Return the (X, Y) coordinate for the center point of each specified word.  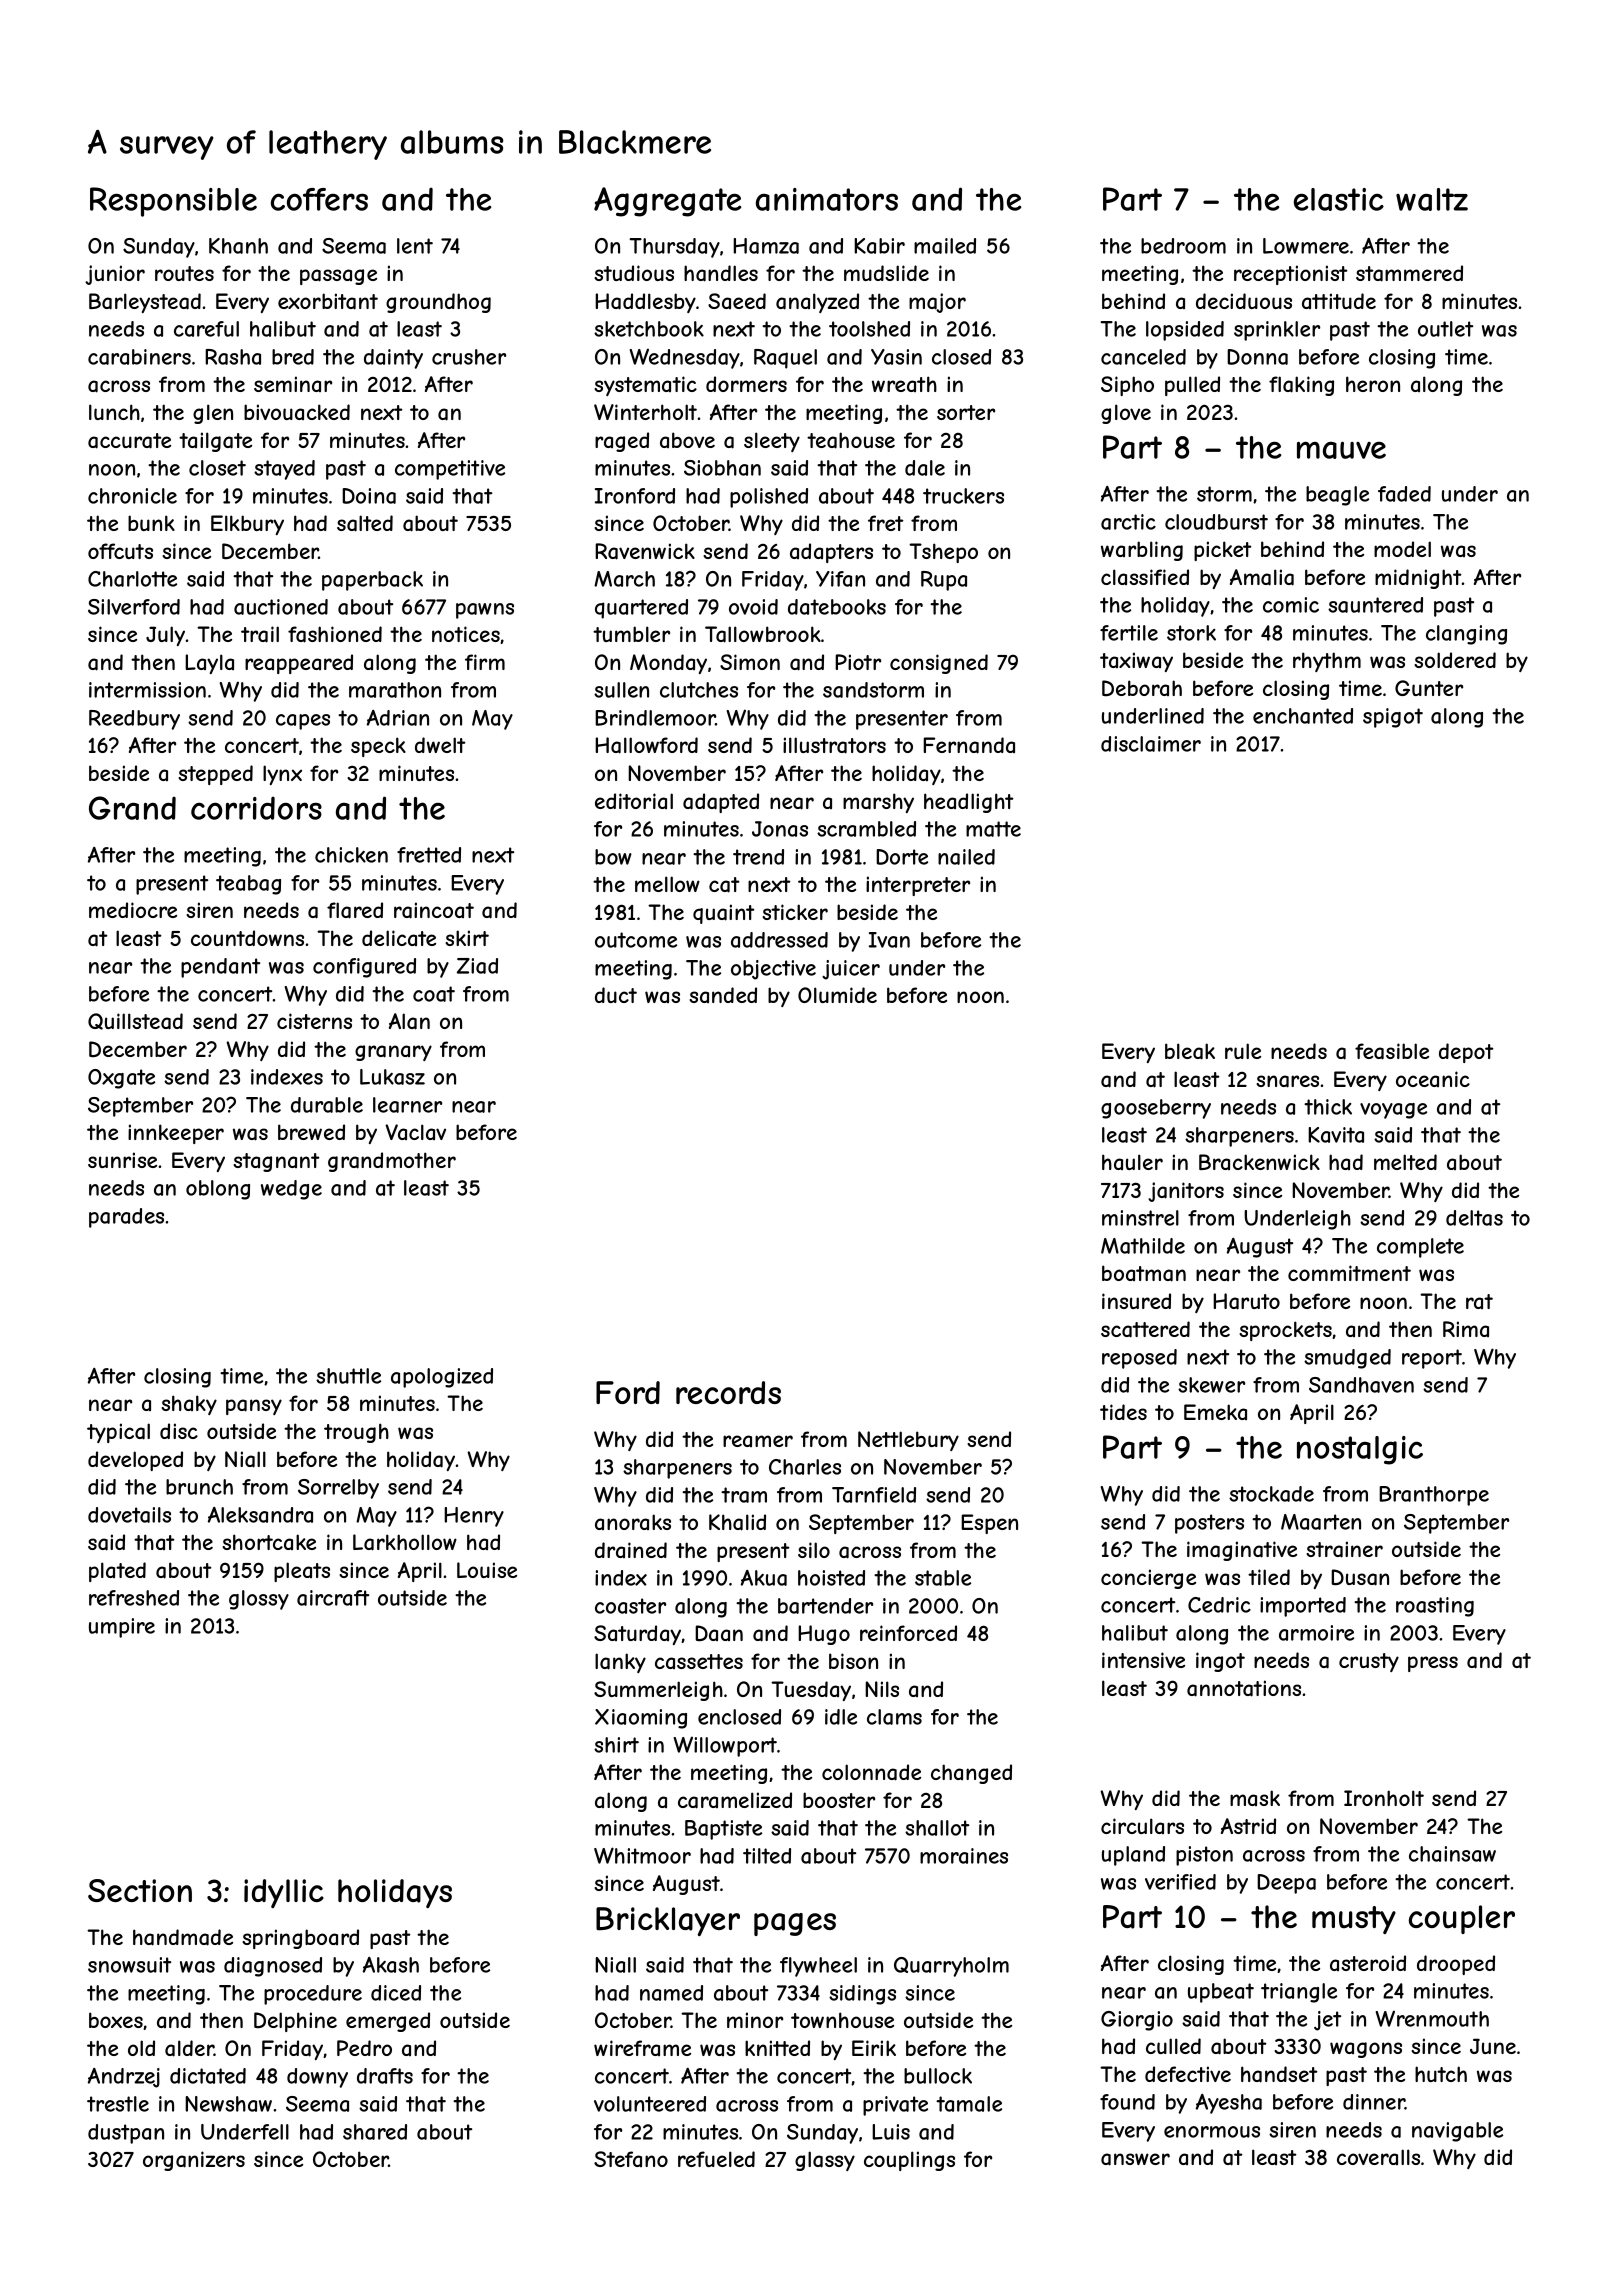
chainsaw (1452, 1854)
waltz (1432, 199)
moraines (964, 1856)
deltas (1474, 1218)
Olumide (837, 995)
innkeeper (176, 1134)
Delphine (295, 2022)
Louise (487, 1570)
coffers (319, 199)
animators (827, 199)
